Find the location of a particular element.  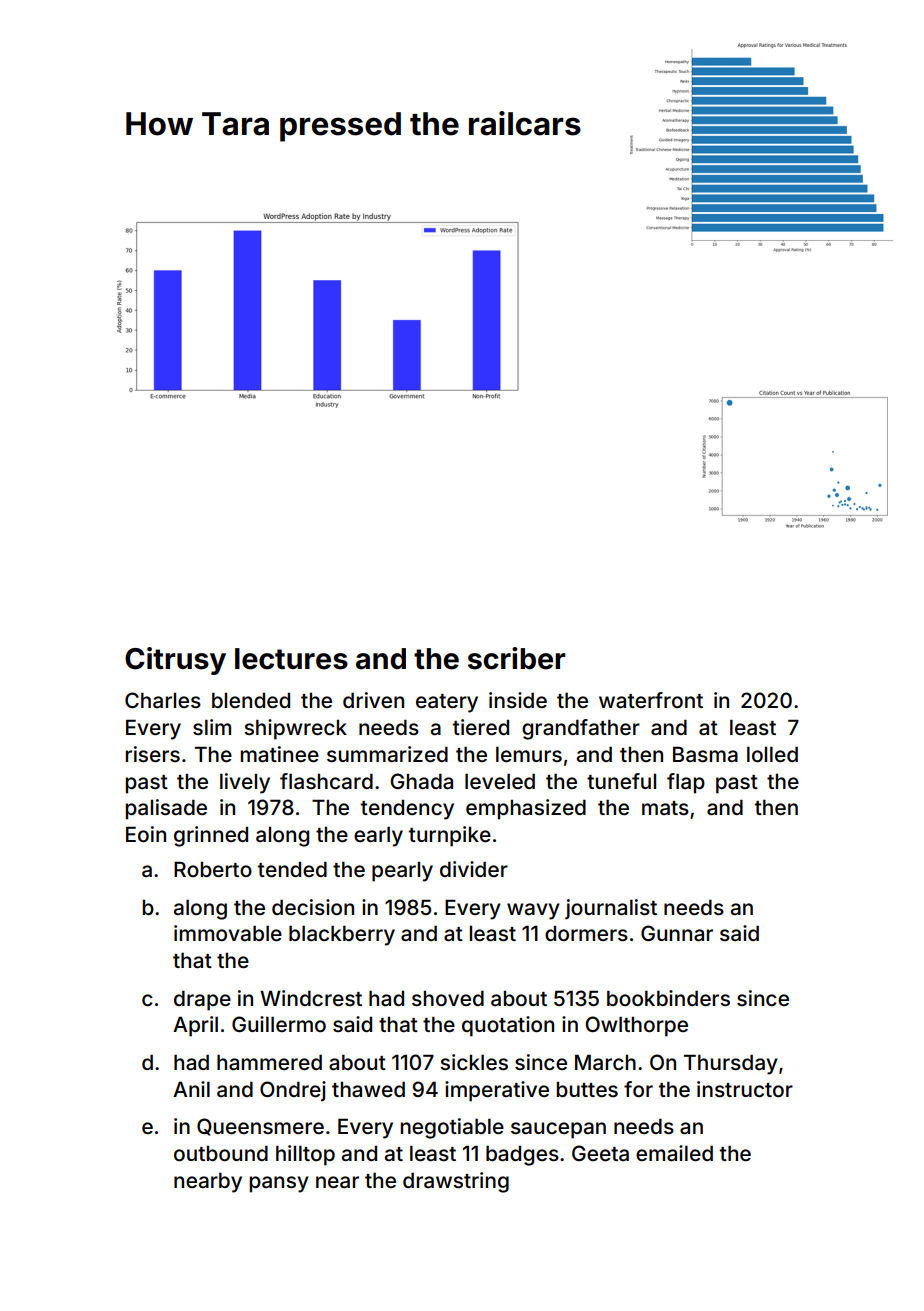

grandfather is located at coordinates (581, 729).
